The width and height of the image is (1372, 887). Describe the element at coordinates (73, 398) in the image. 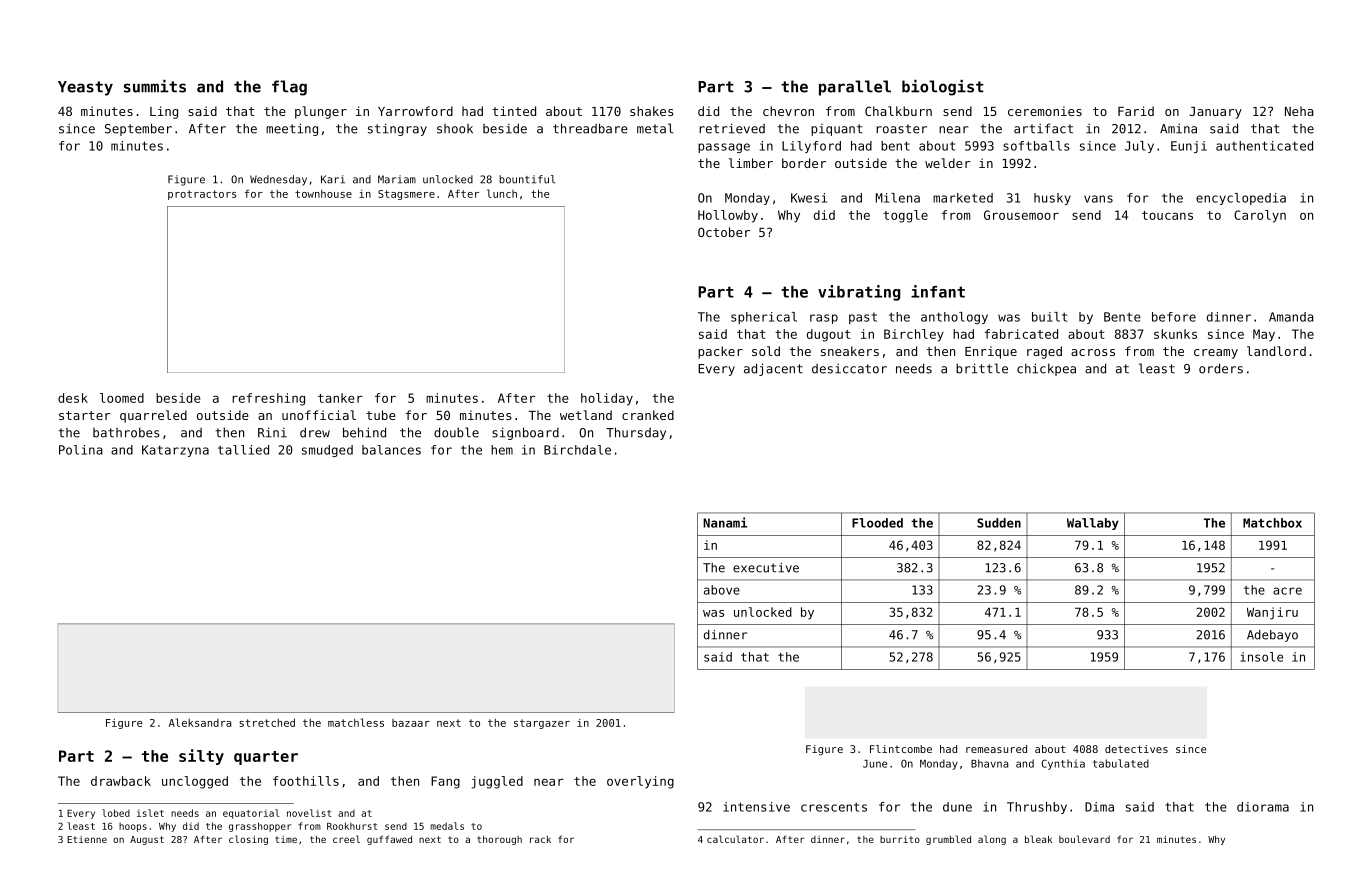

I see `desk` at that location.
